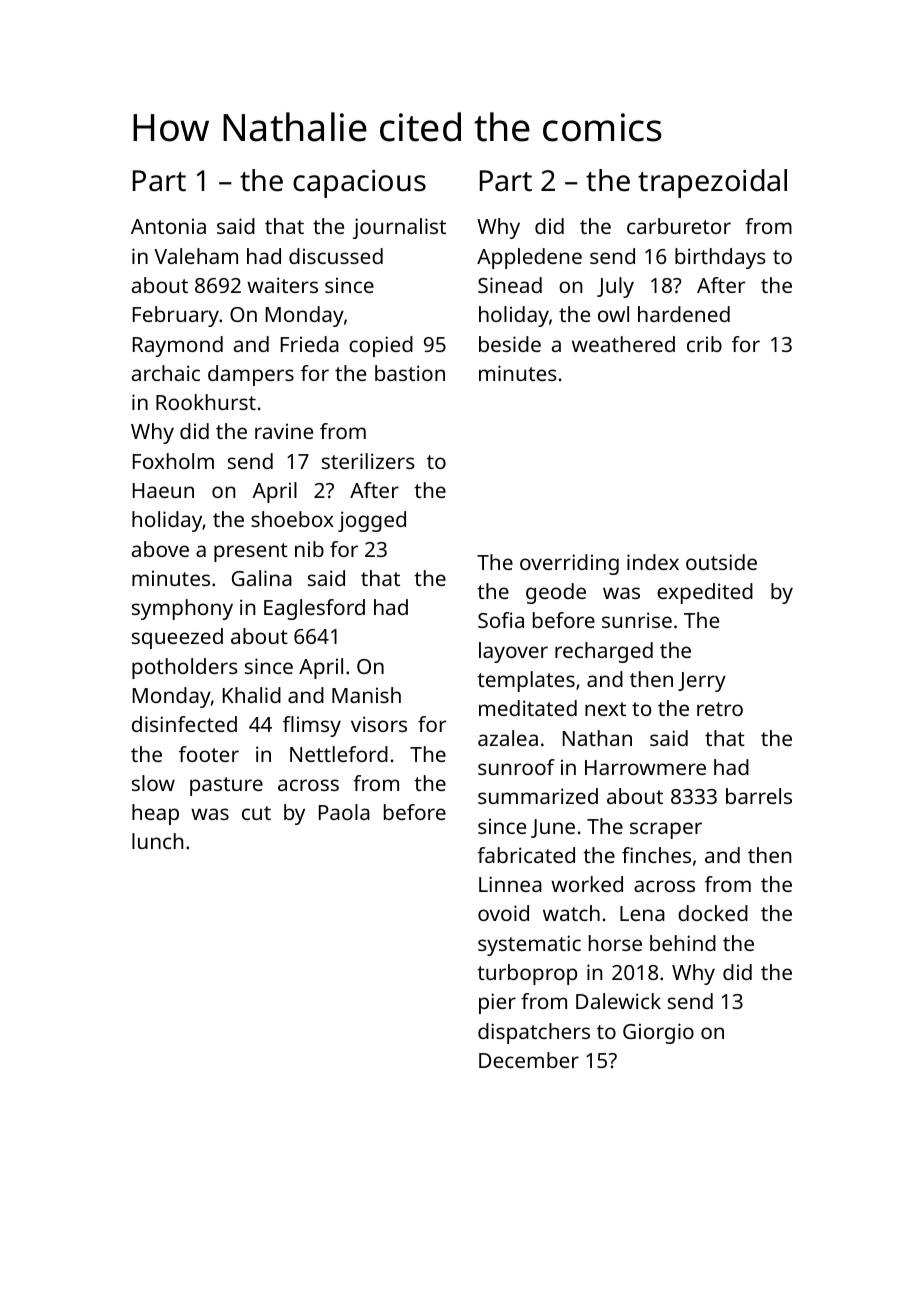 The height and width of the document is (1311, 924). Describe the element at coordinates (759, 796) in the document. I see `barrels` at that location.
